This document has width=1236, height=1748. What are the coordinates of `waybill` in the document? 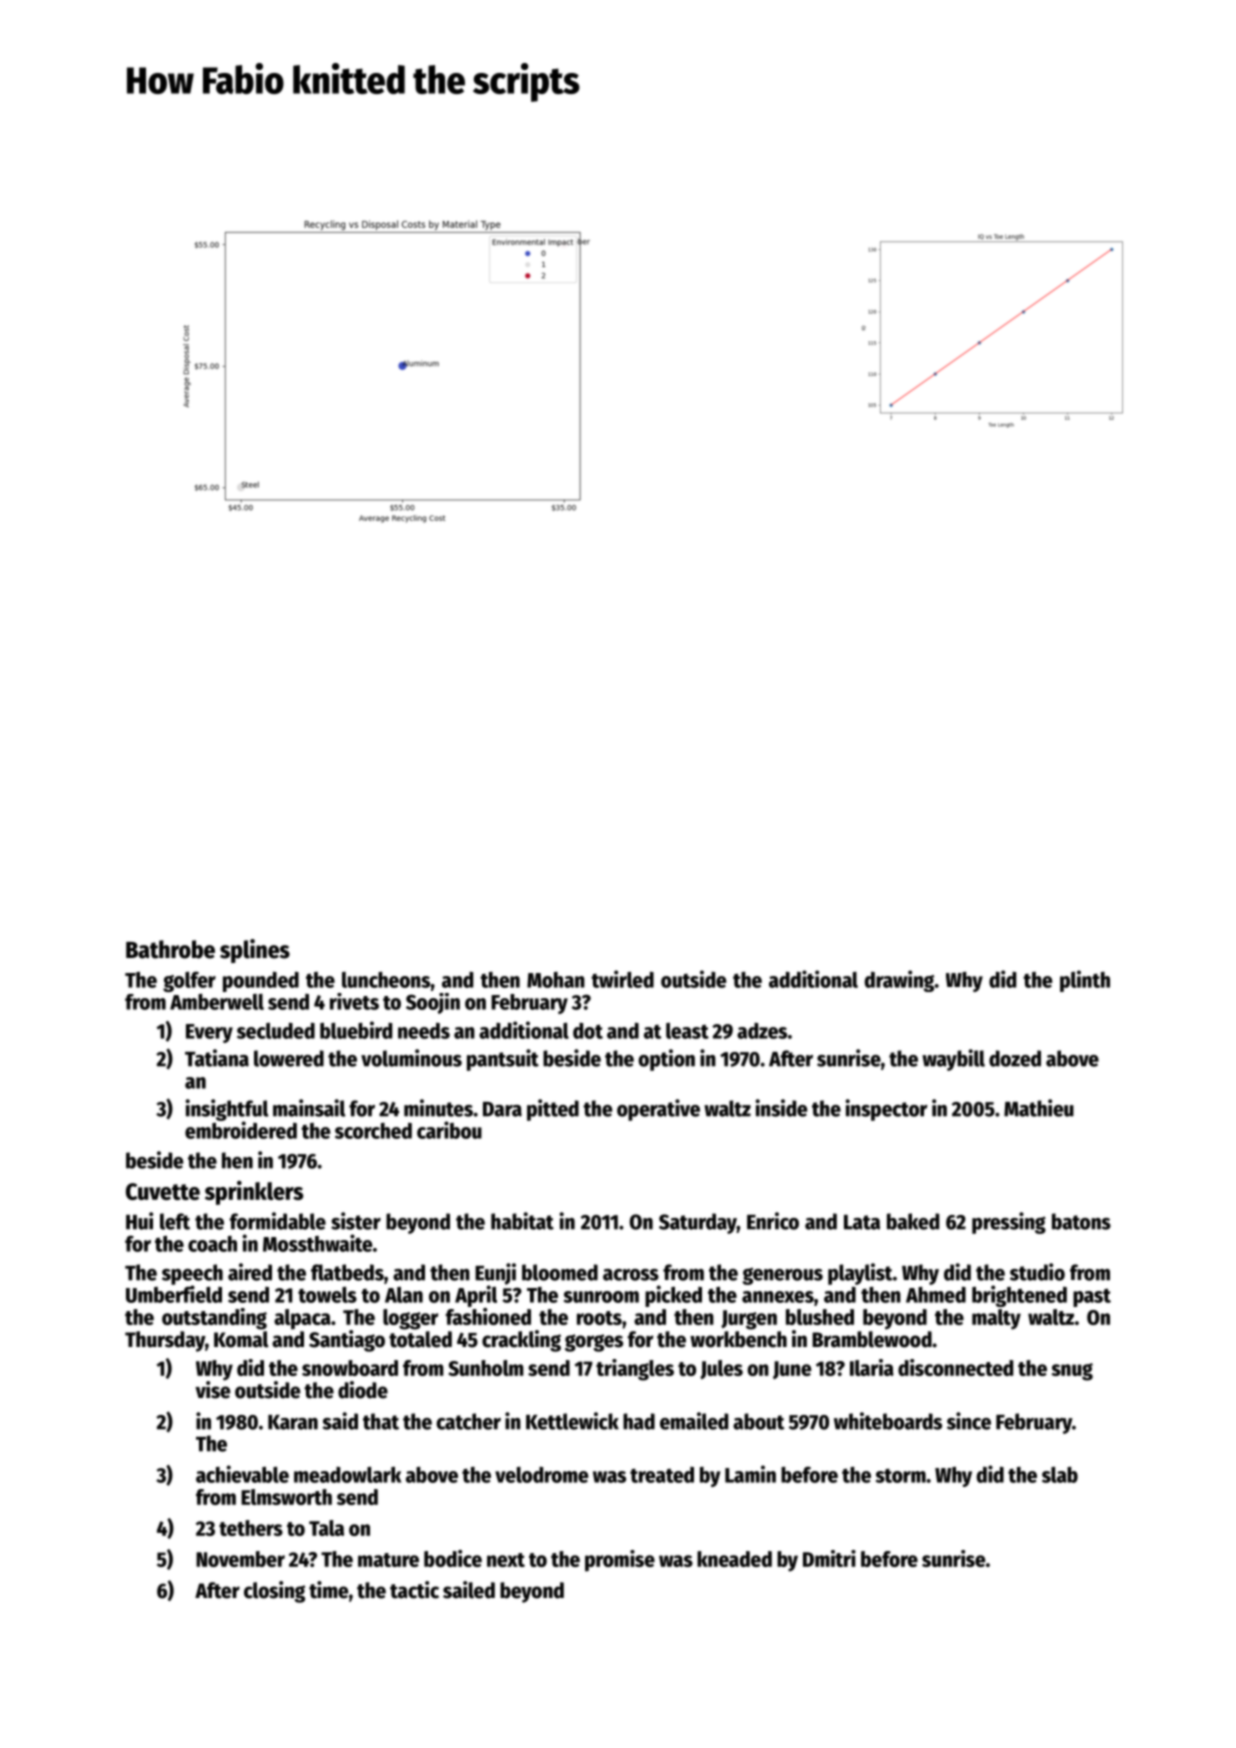 It's located at (953, 1060).
